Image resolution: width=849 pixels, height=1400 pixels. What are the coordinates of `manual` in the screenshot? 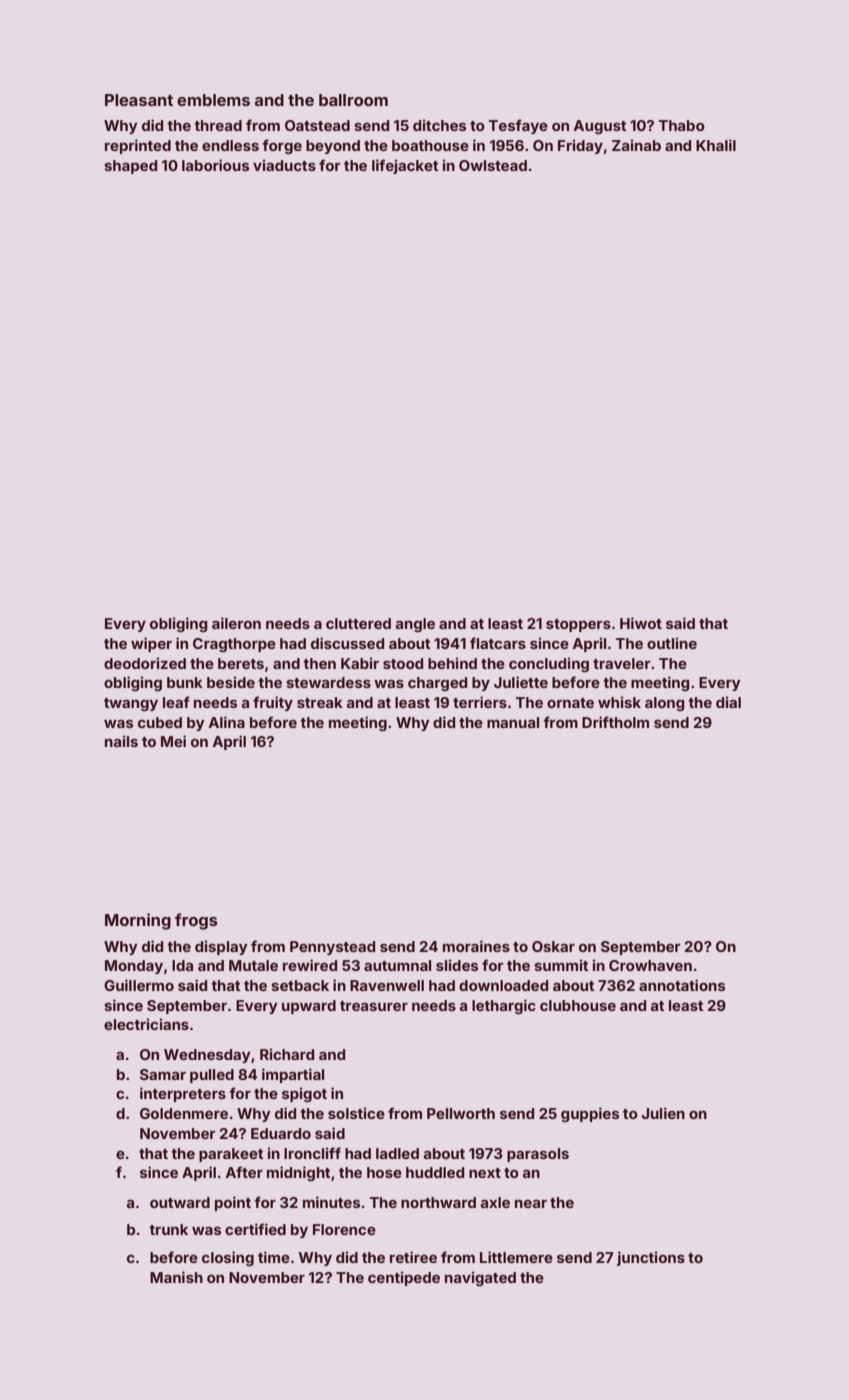 It's located at (513, 722).
